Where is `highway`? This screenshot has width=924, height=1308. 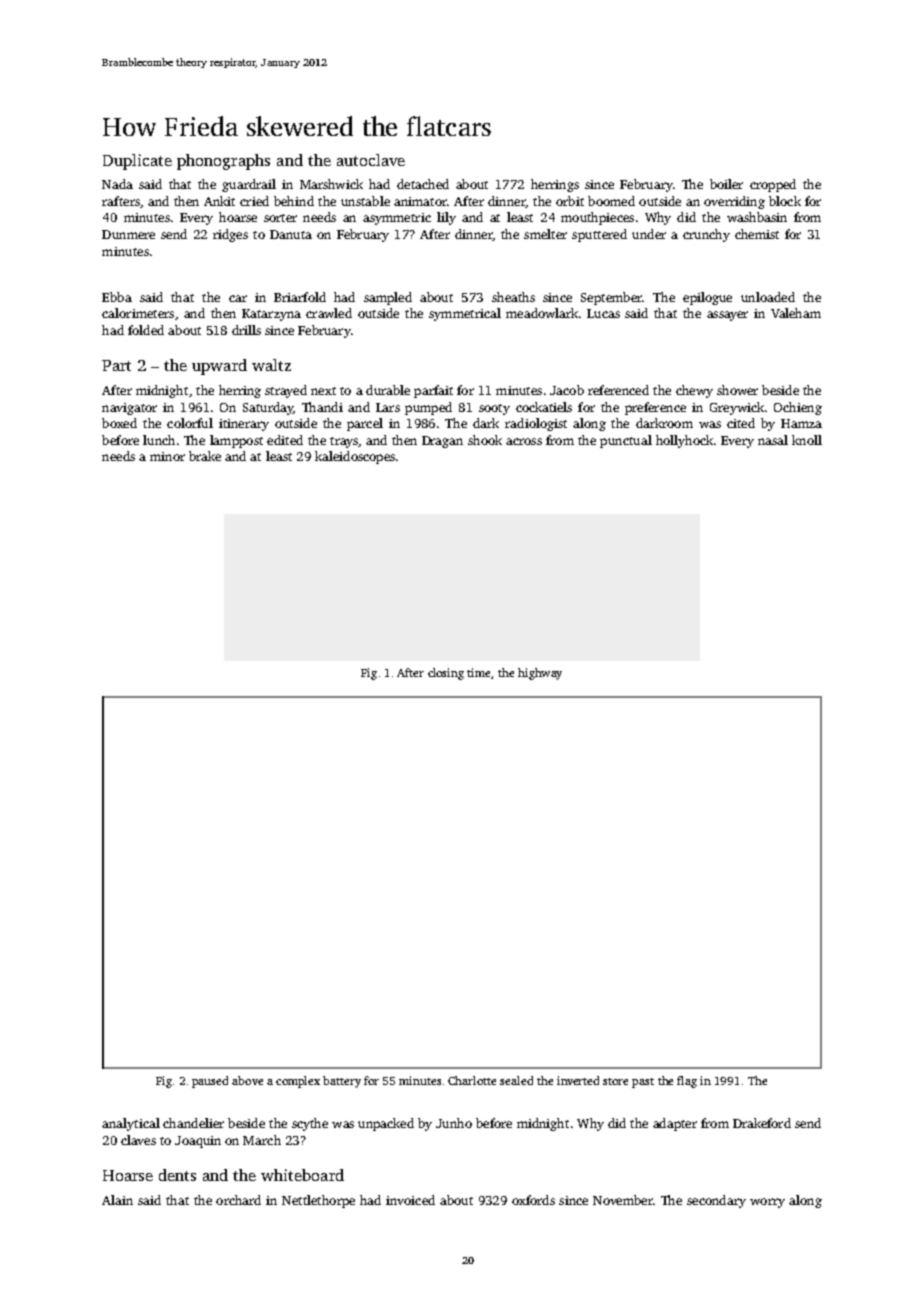
highway is located at coordinates (540, 674).
